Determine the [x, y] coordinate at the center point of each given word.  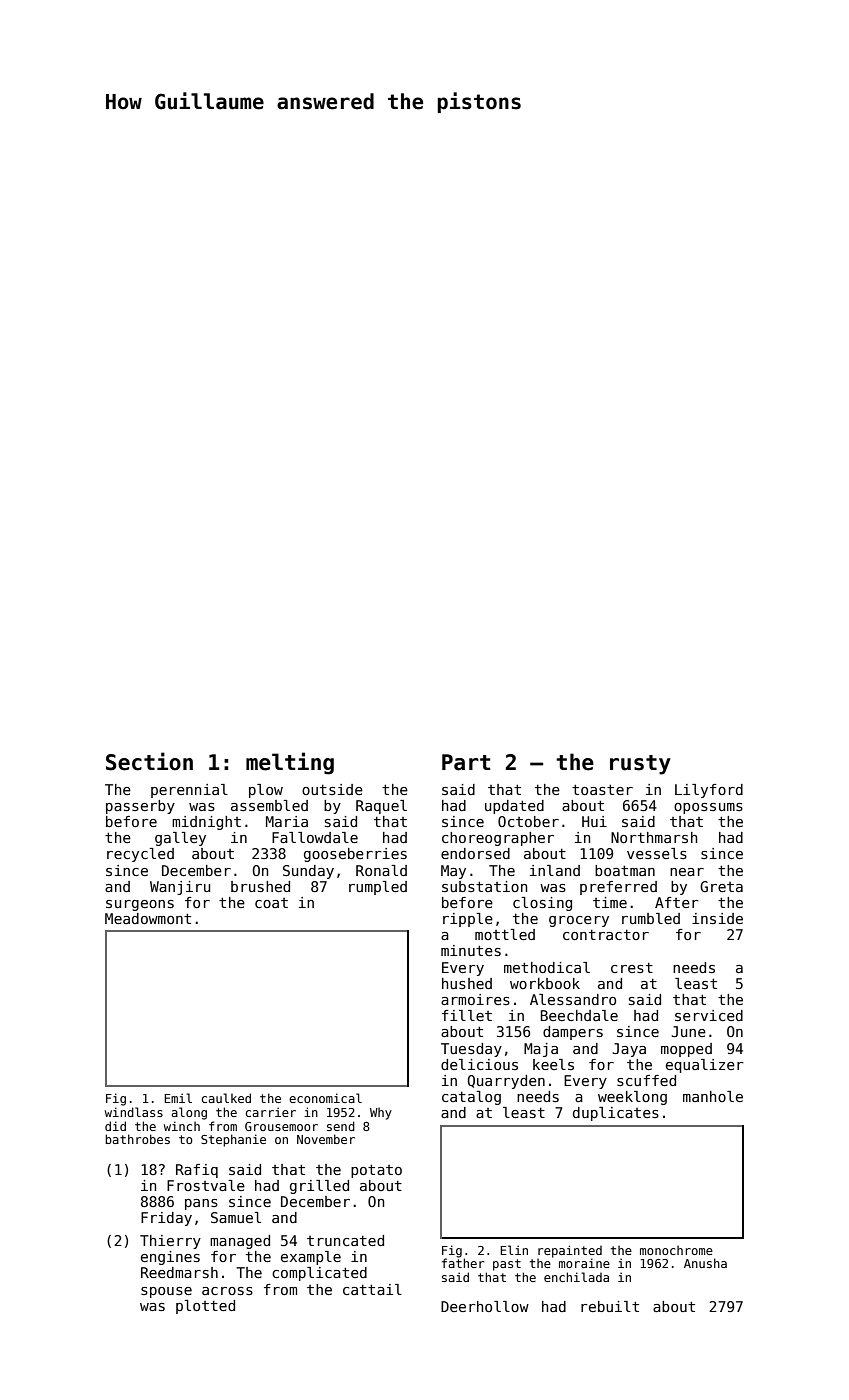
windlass [134, 1112]
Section [149, 761]
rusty [640, 765]
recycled [140, 855]
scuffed [646, 1080]
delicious [479, 1064]
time [610, 902]
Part [466, 762]
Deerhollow [485, 1306]
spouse [166, 1292]
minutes [471, 950]
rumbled [651, 918]
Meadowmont [148, 918]
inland [555, 870]
